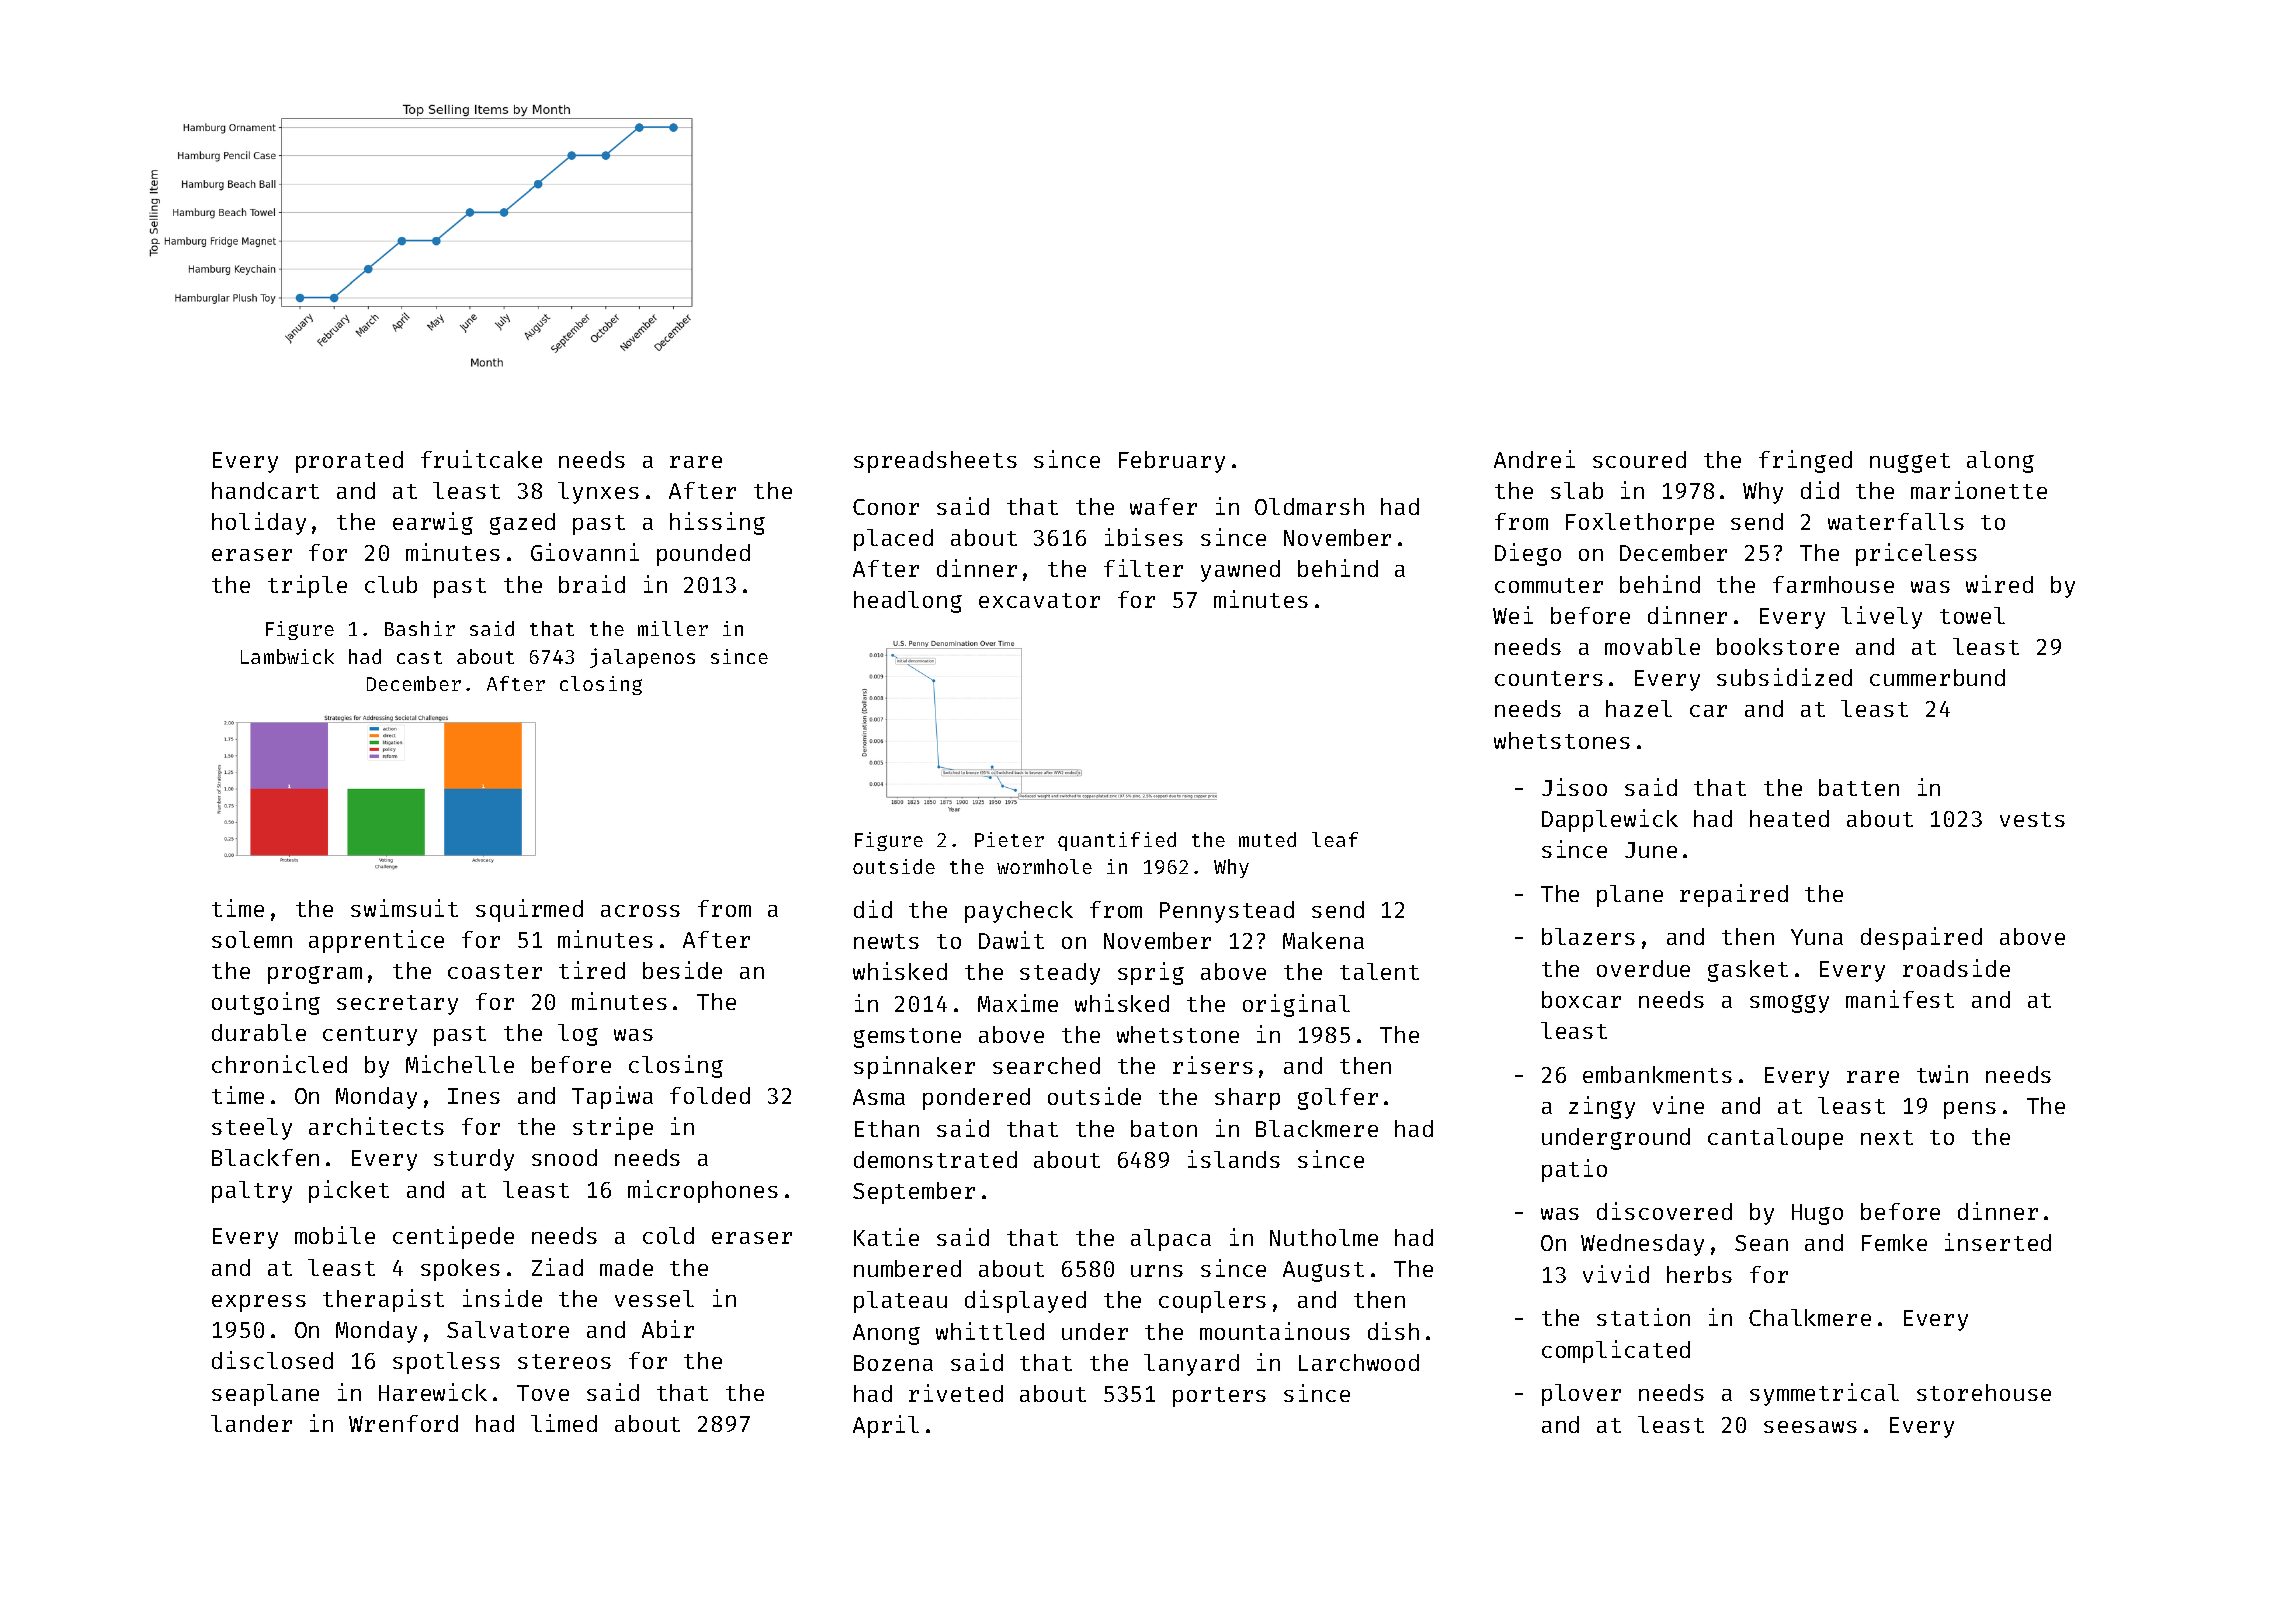 The width and height of the screenshot is (2292, 1620). Describe the element at coordinates (265, 490) in the screenshot. I see `handcart` at that location.
